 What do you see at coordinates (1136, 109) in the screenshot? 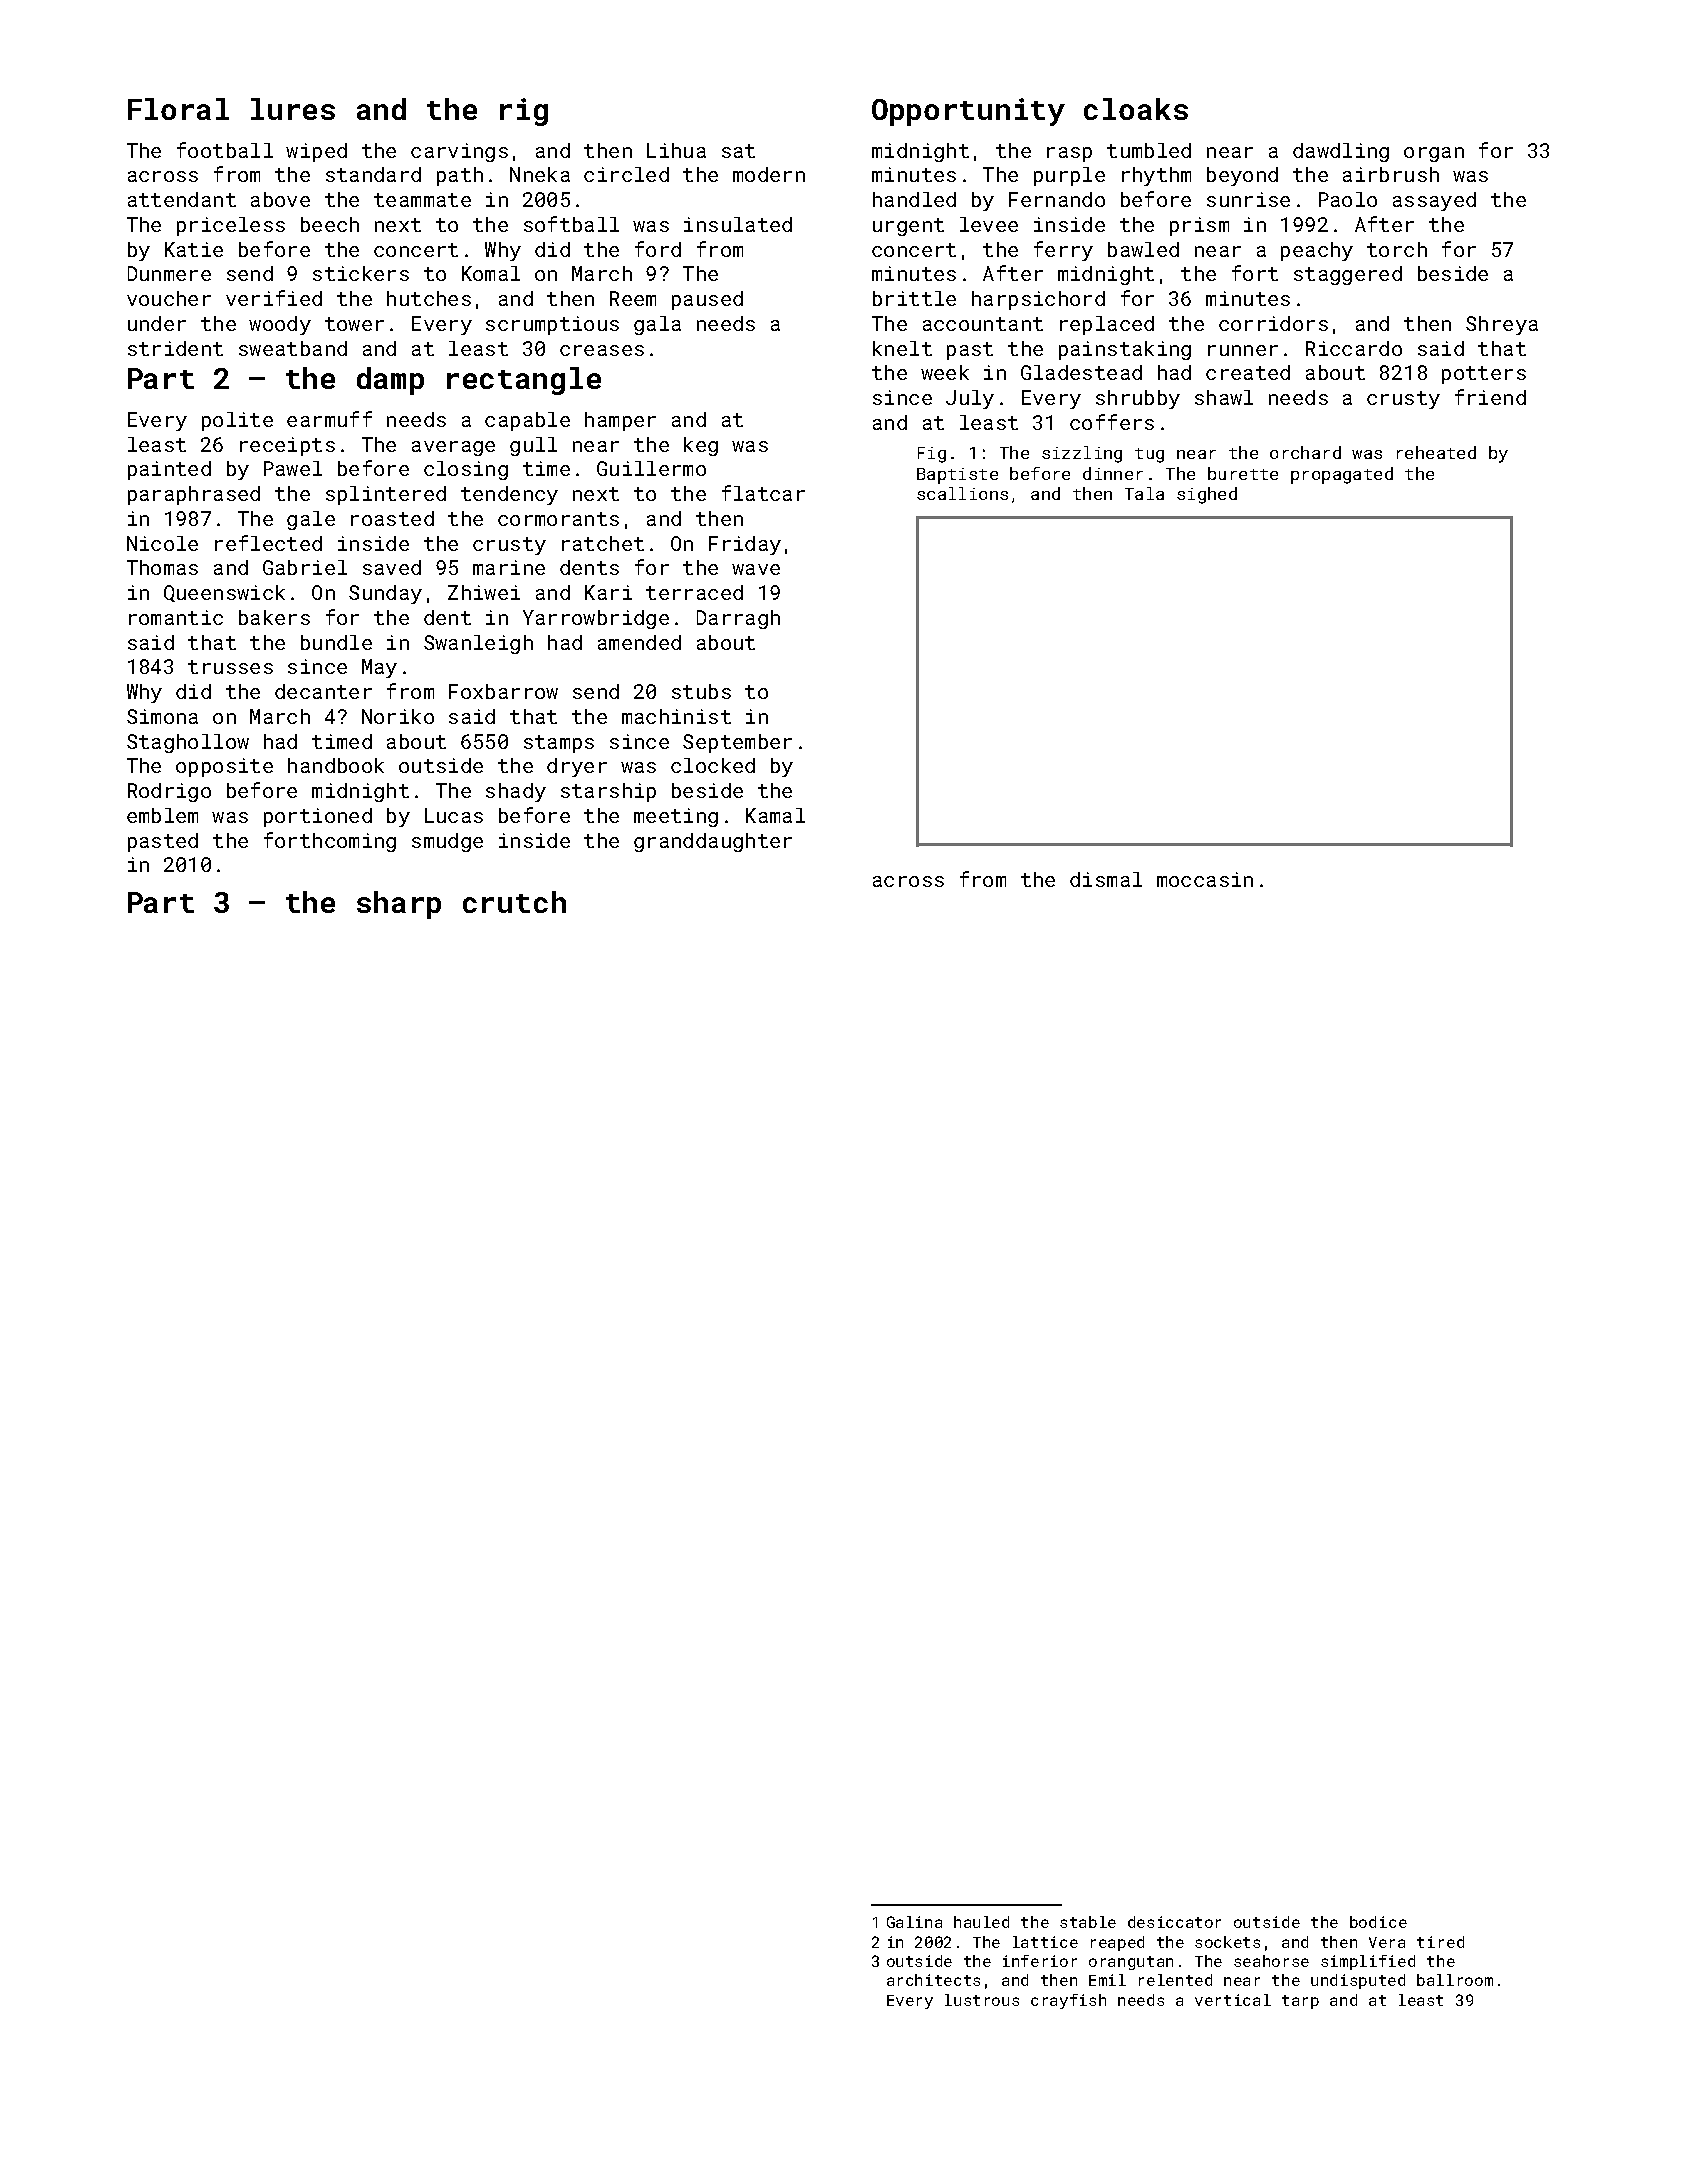
I see `cloaks` at bounding box center [1136, 109].
